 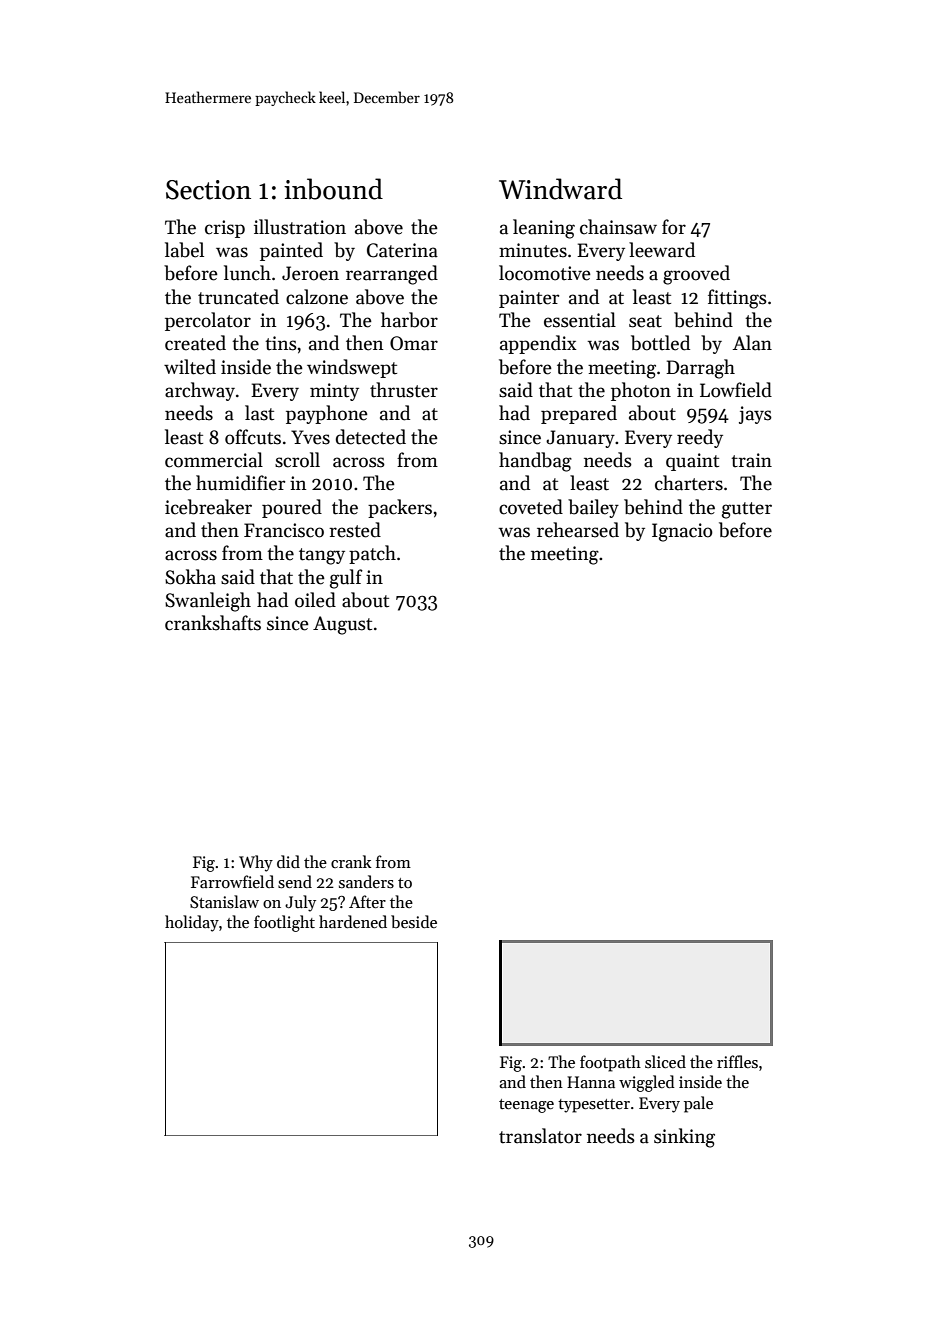 I want to click on sanders, so click(x=366, y=882).
